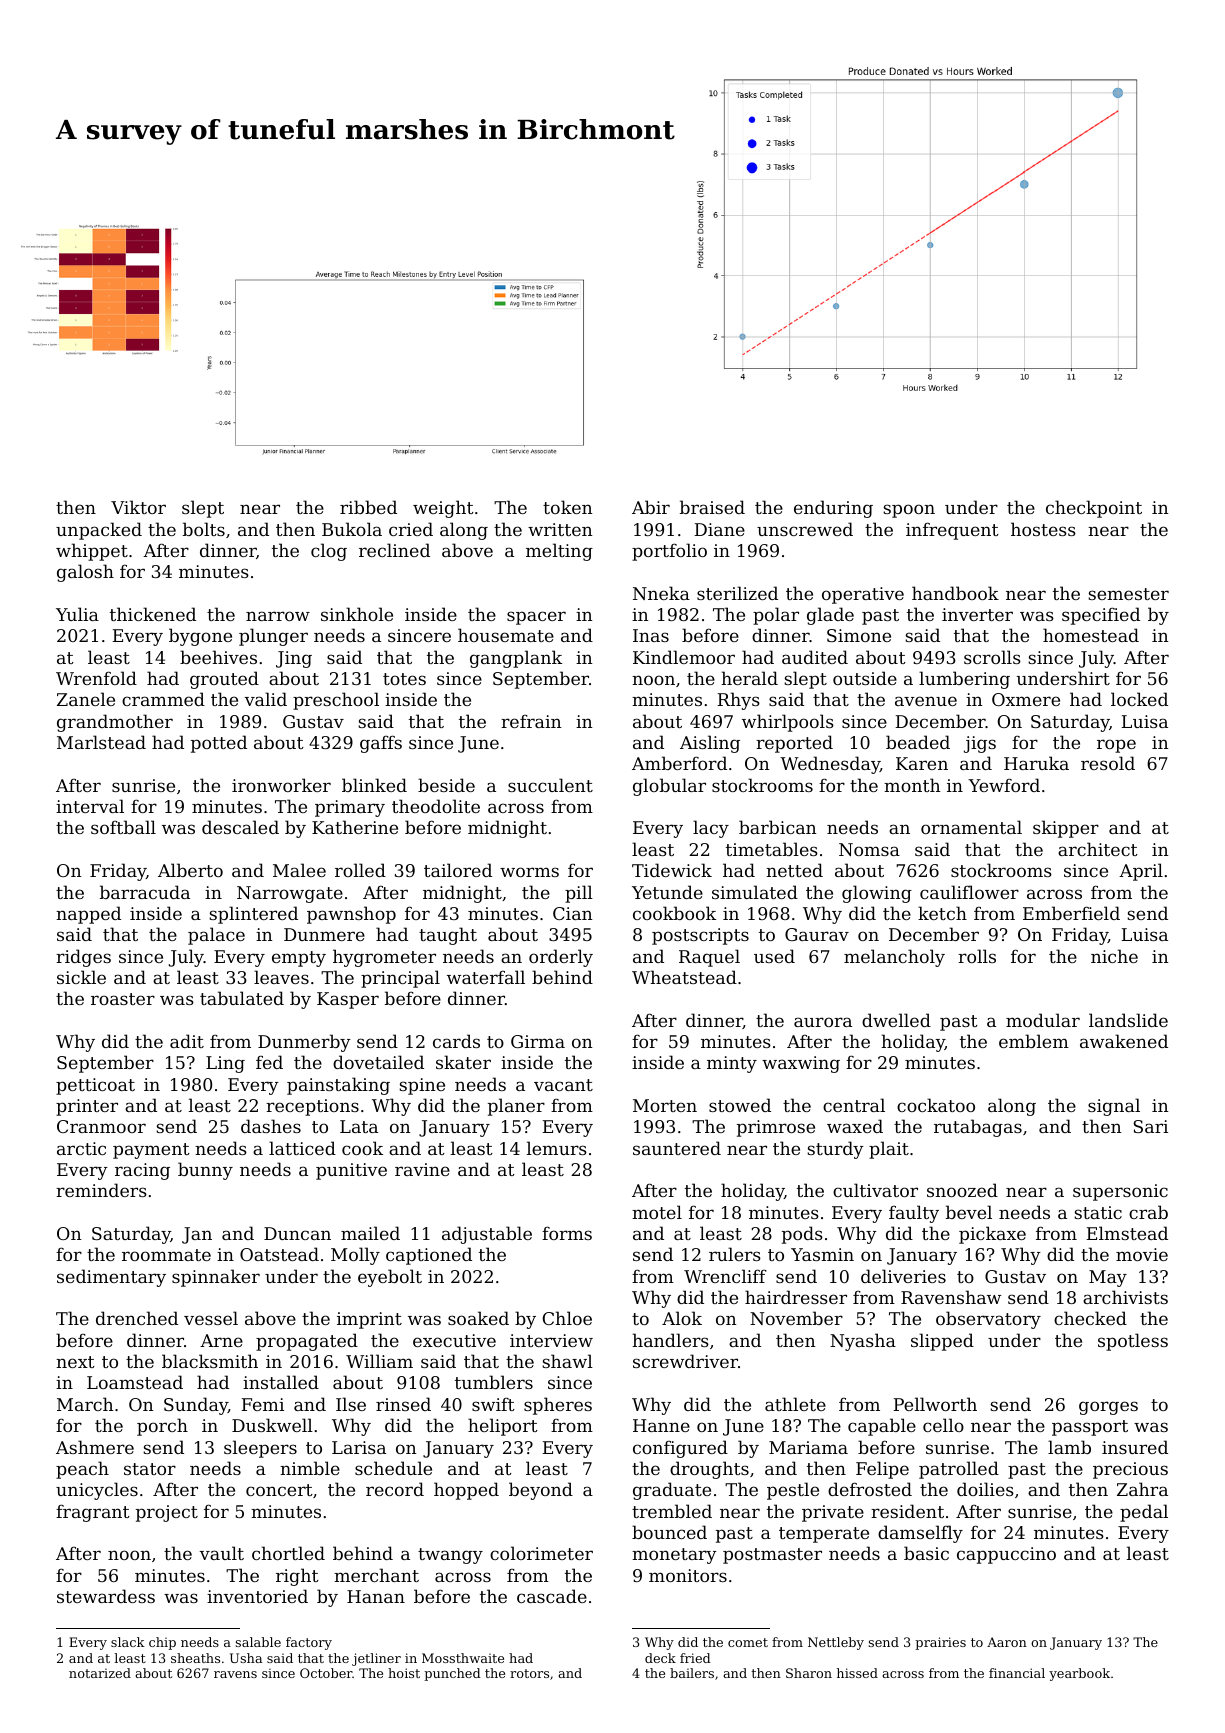 The width and height of the page is (1225, 1733). I want to click on modular, so click(1043, 1020).
